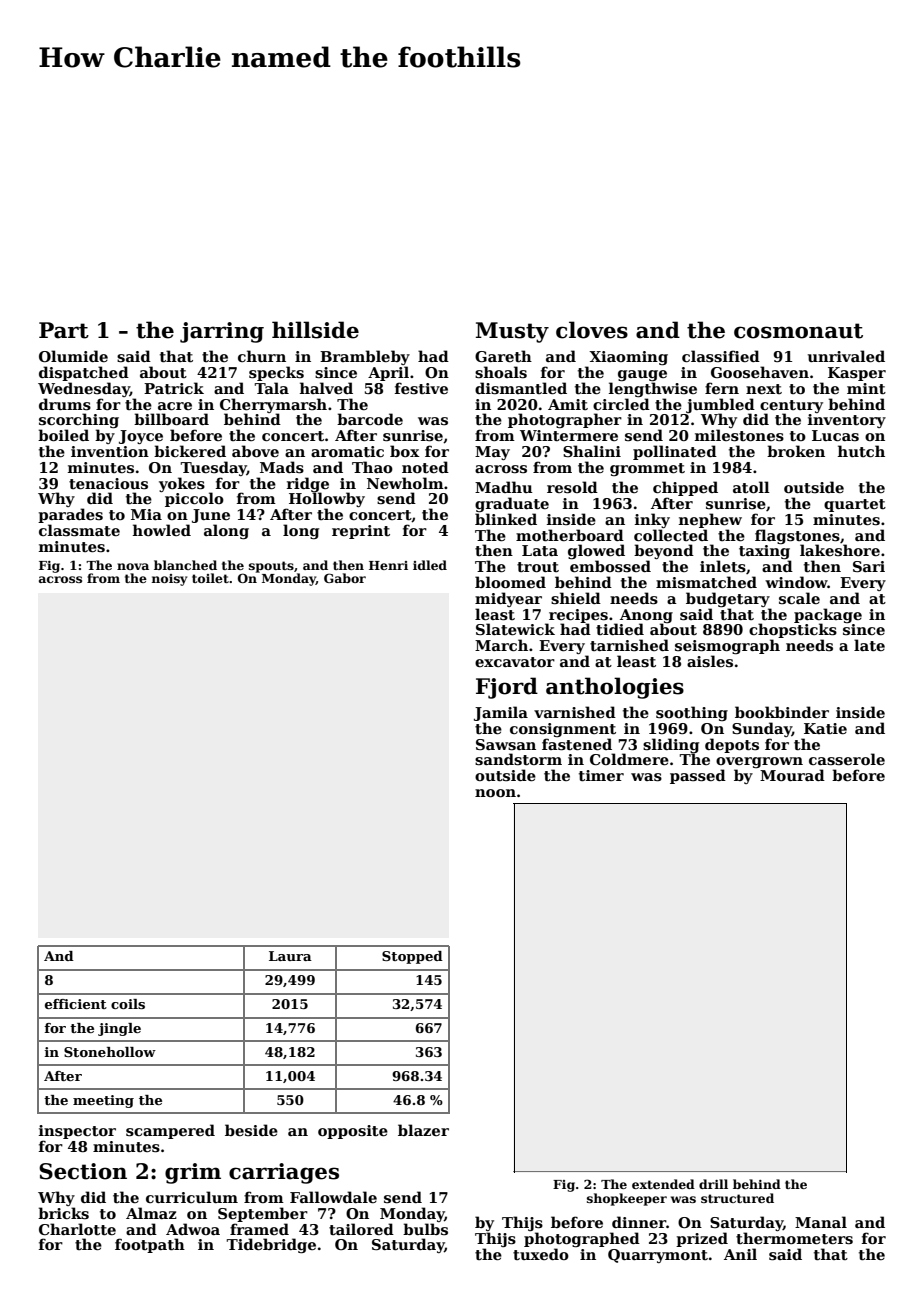  I want to click on barcode, so click(370, 419).
